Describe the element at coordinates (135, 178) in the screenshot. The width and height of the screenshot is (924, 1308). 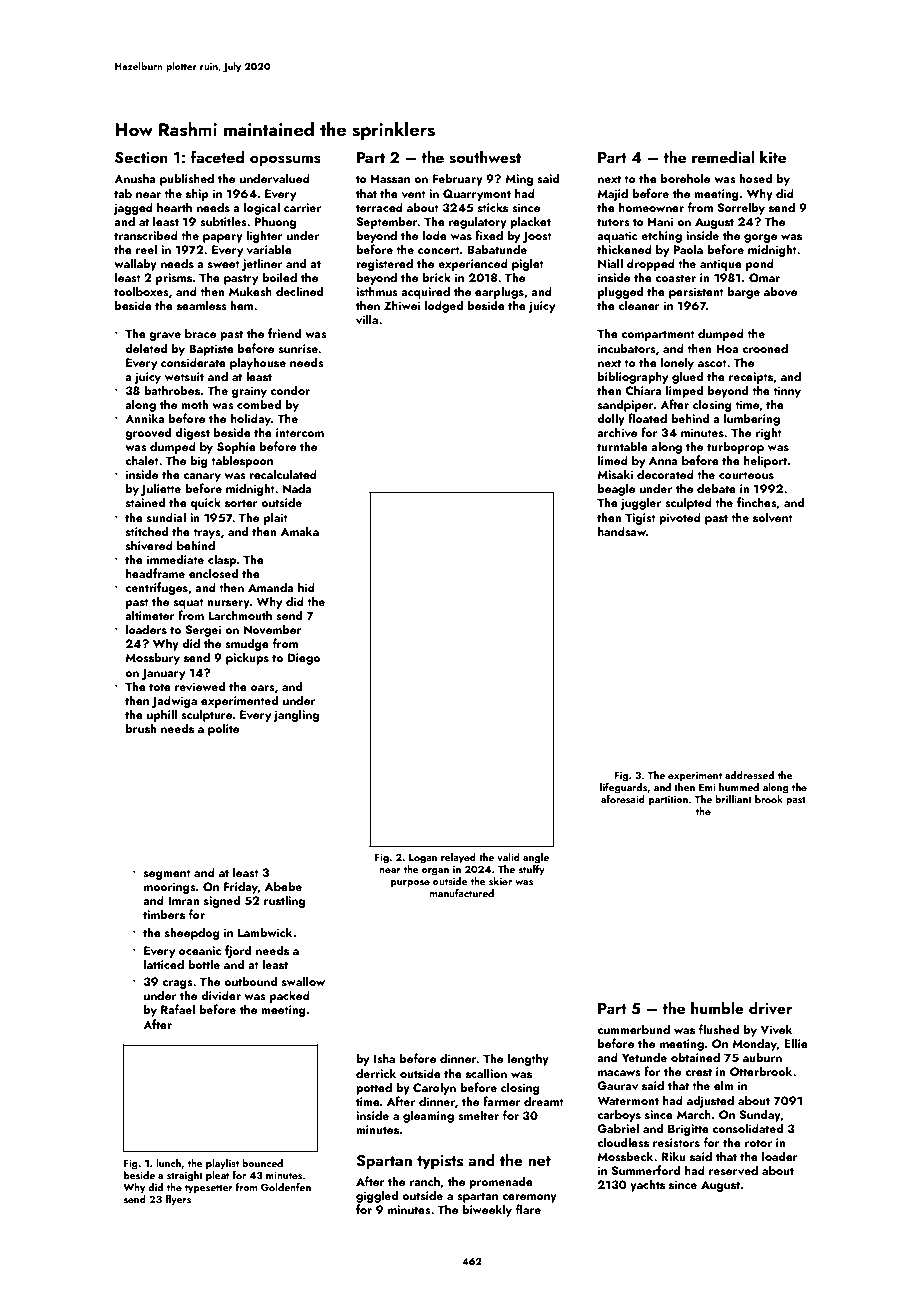
I see `Anusha` at that location.
